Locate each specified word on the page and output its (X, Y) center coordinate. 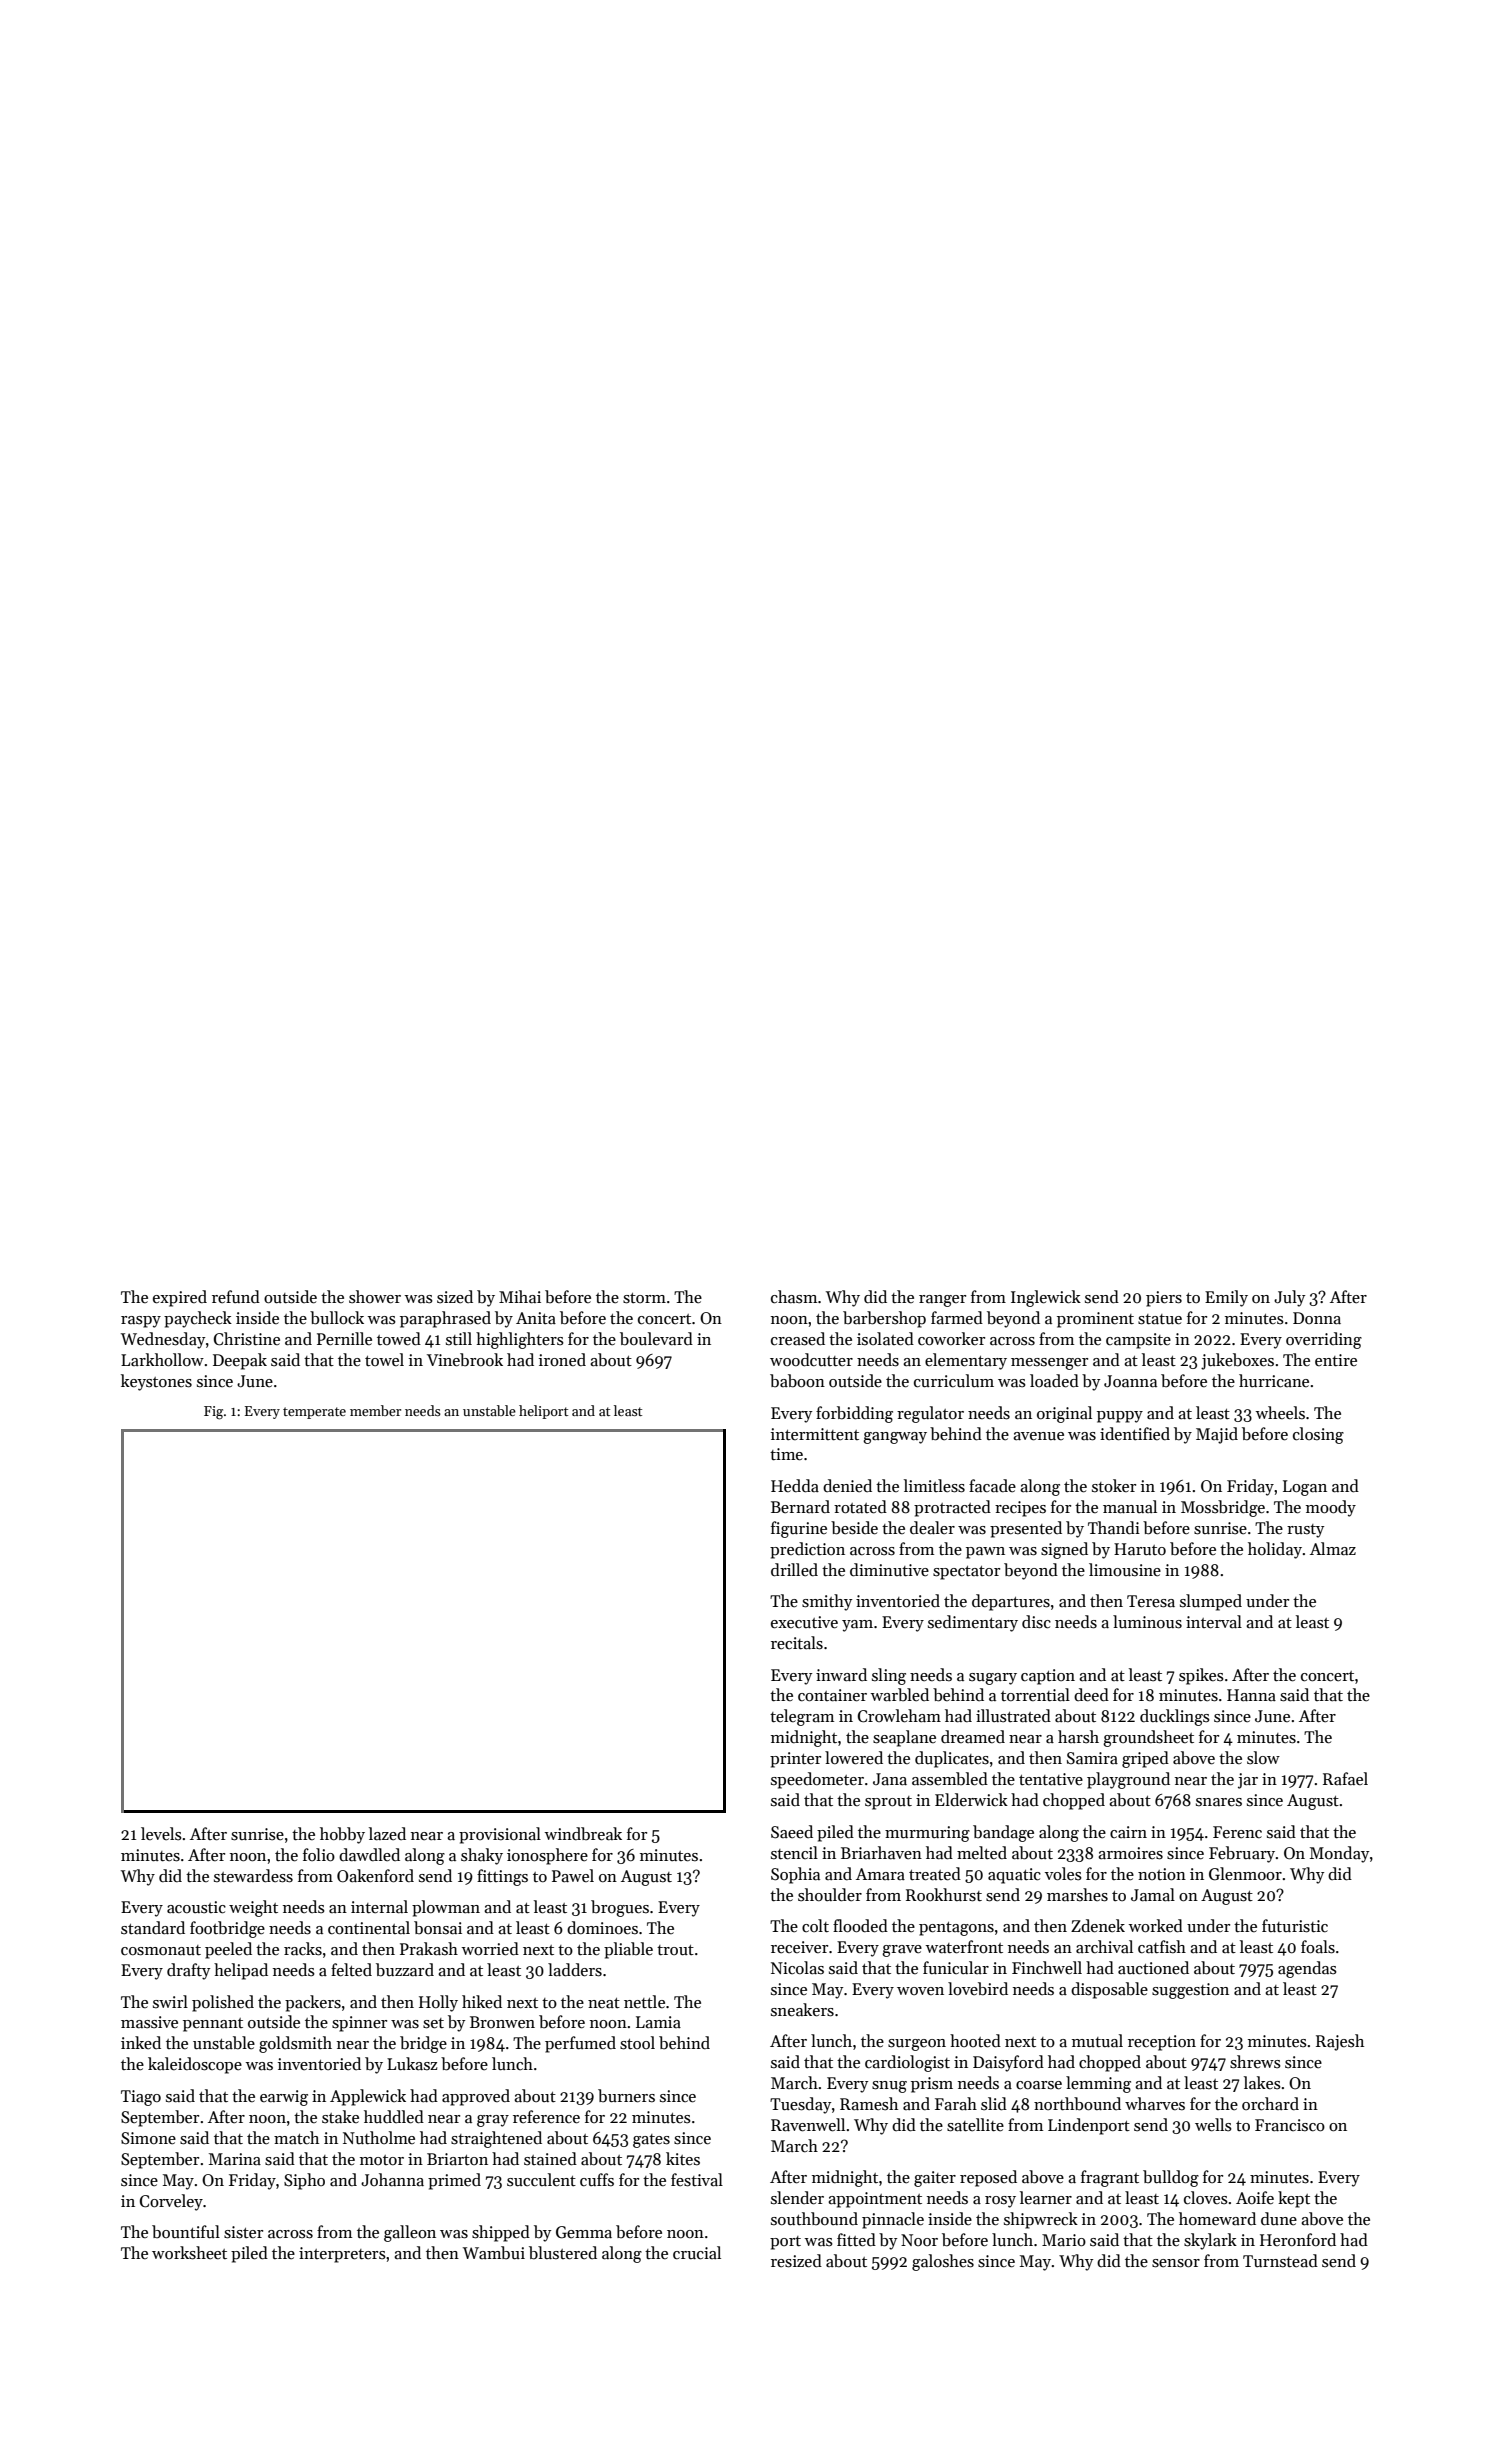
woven (920, 1991)
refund (236, 1297)
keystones (156, 1382)
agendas (1307, 1969)
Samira (1092, 1758)
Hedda (795, 1486)
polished (223, 2003)
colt (815, 1925)
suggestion (1190, 1991)
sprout (888, 1803)
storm (644, 1298)
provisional (500, 1835)
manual (1130, 1507)
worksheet (189, 2253)
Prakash (429, 1949)
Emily (1226, 1298)
